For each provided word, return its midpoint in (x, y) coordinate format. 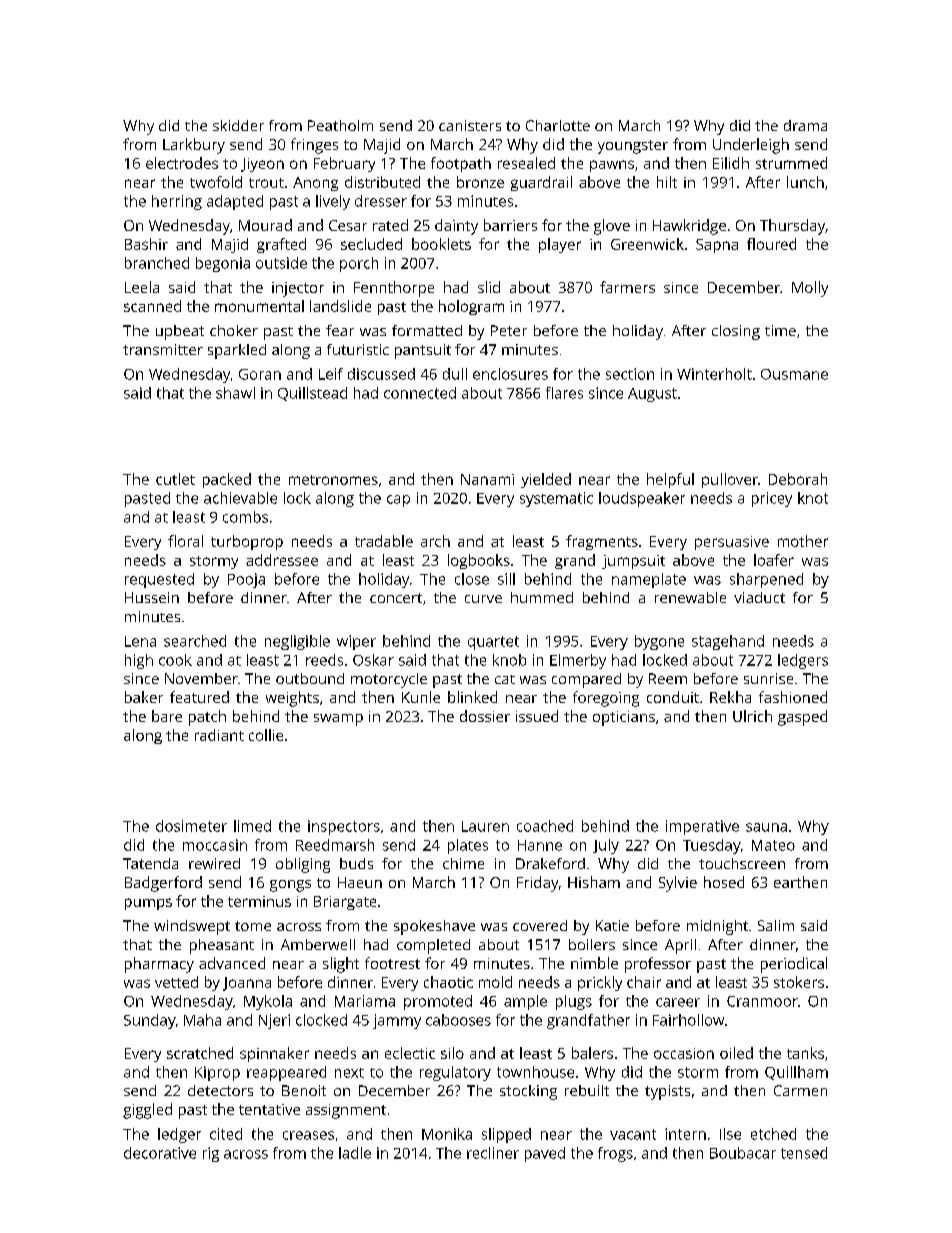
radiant (219, 735)
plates (468, 846)
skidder (238, 125)
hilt (667, 182)
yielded (546, 480)
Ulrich (752, 716)
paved (545, 1154)
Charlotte (558, 125)
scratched (200, 1053)
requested (159, 580)
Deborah (798, 479)
